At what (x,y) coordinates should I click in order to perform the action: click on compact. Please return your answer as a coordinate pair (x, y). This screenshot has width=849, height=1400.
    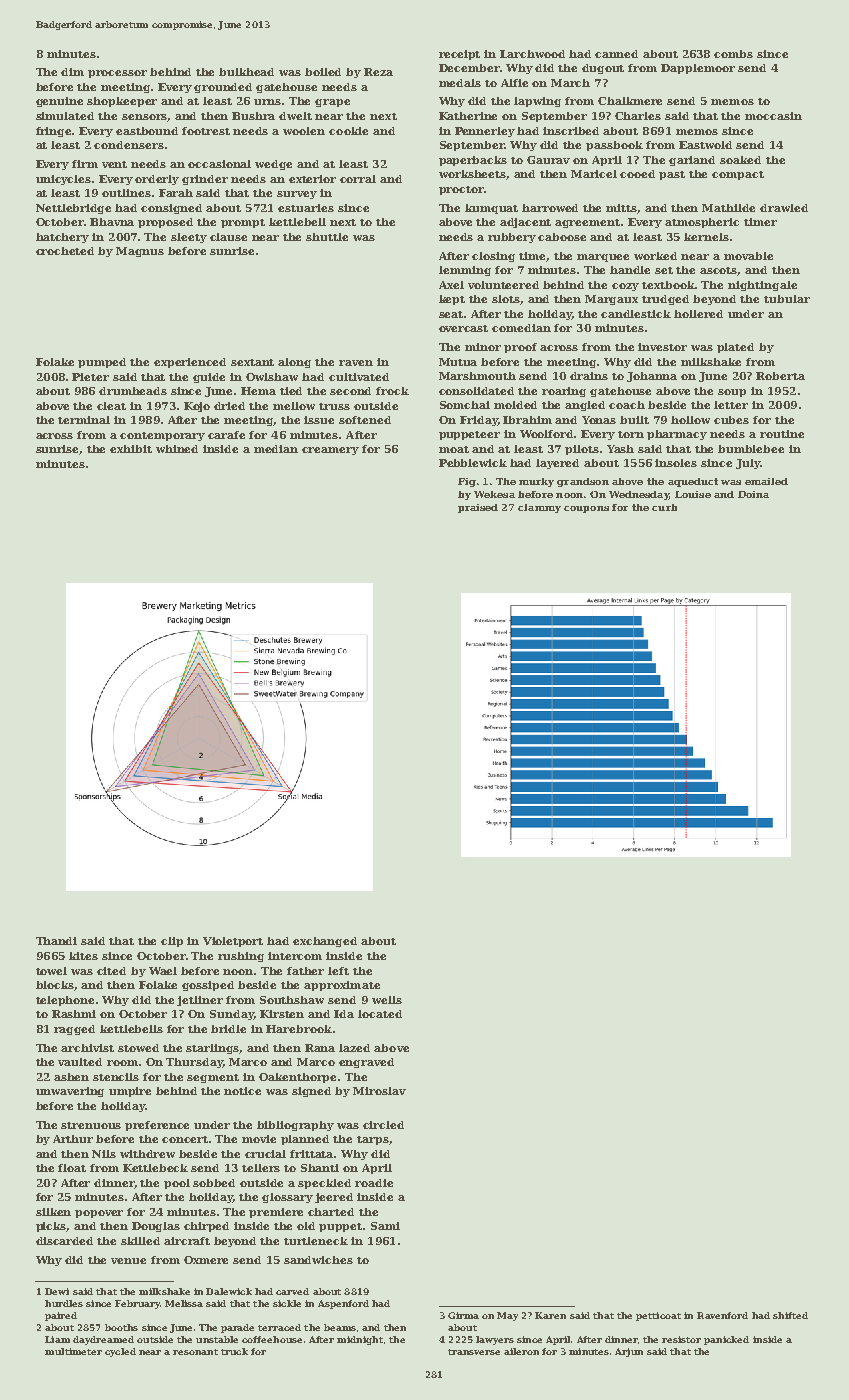
    Looking at the image, I should click on (738, 175).
